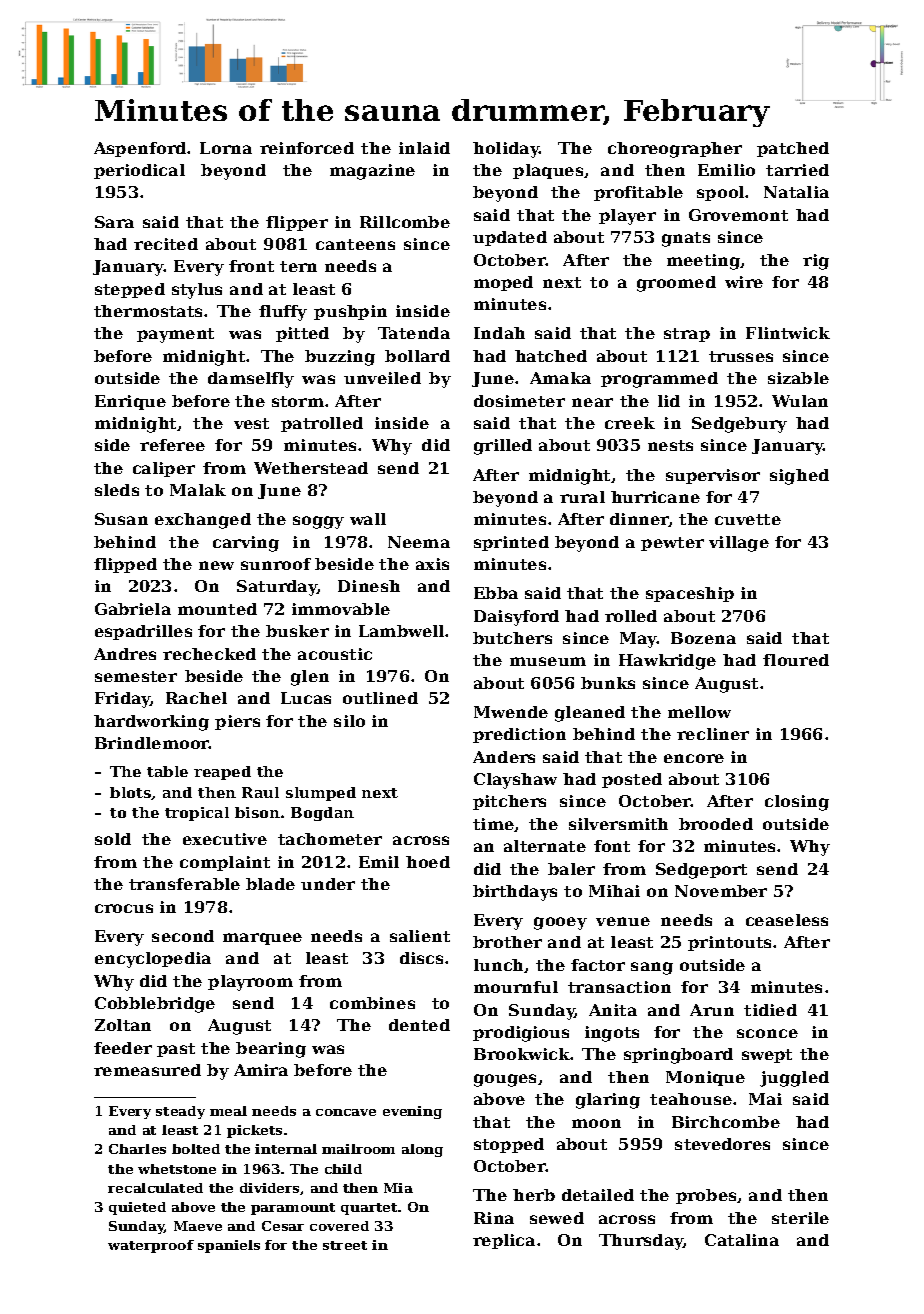 This screenshot has width=924, height=1314. What do you see at coordinates (349, 721) in the screenshot?
I see `silo` at bounding box center [349, 721].
